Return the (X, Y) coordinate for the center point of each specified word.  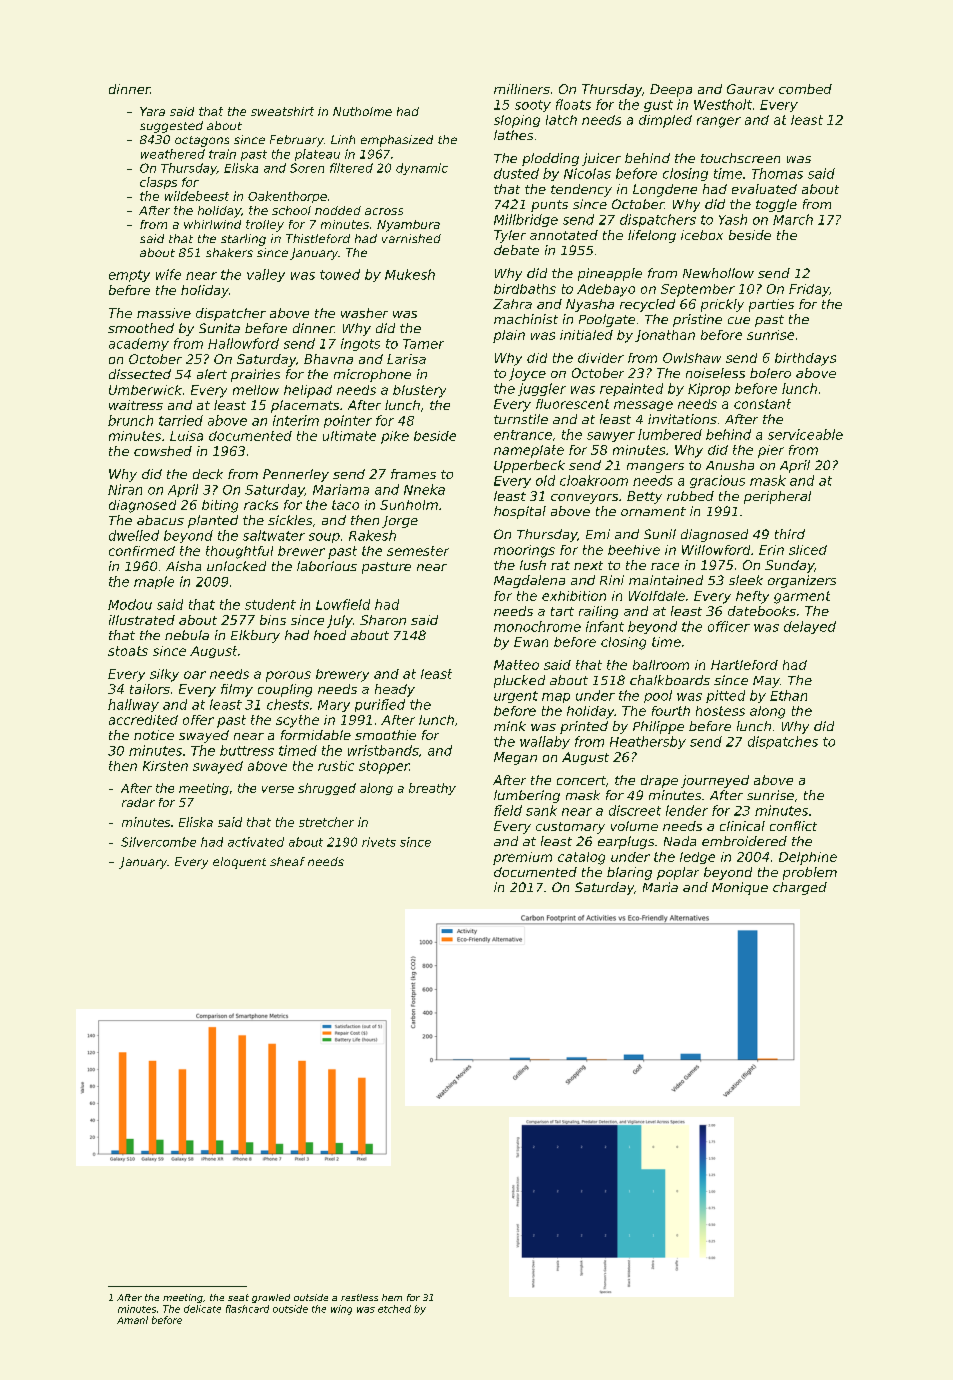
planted (213, 521)
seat (238, 1297)
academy (139, 344)
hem (392, 1297)
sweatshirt (282, 111)
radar (138, 802)
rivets (379, 842)
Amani (132, 1320)
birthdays (805, 359)
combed (805, 89)
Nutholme (362, 111)
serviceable (805, 434)
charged (800, 888)
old (545, 480)
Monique (740, 888)
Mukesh (410, 274)
